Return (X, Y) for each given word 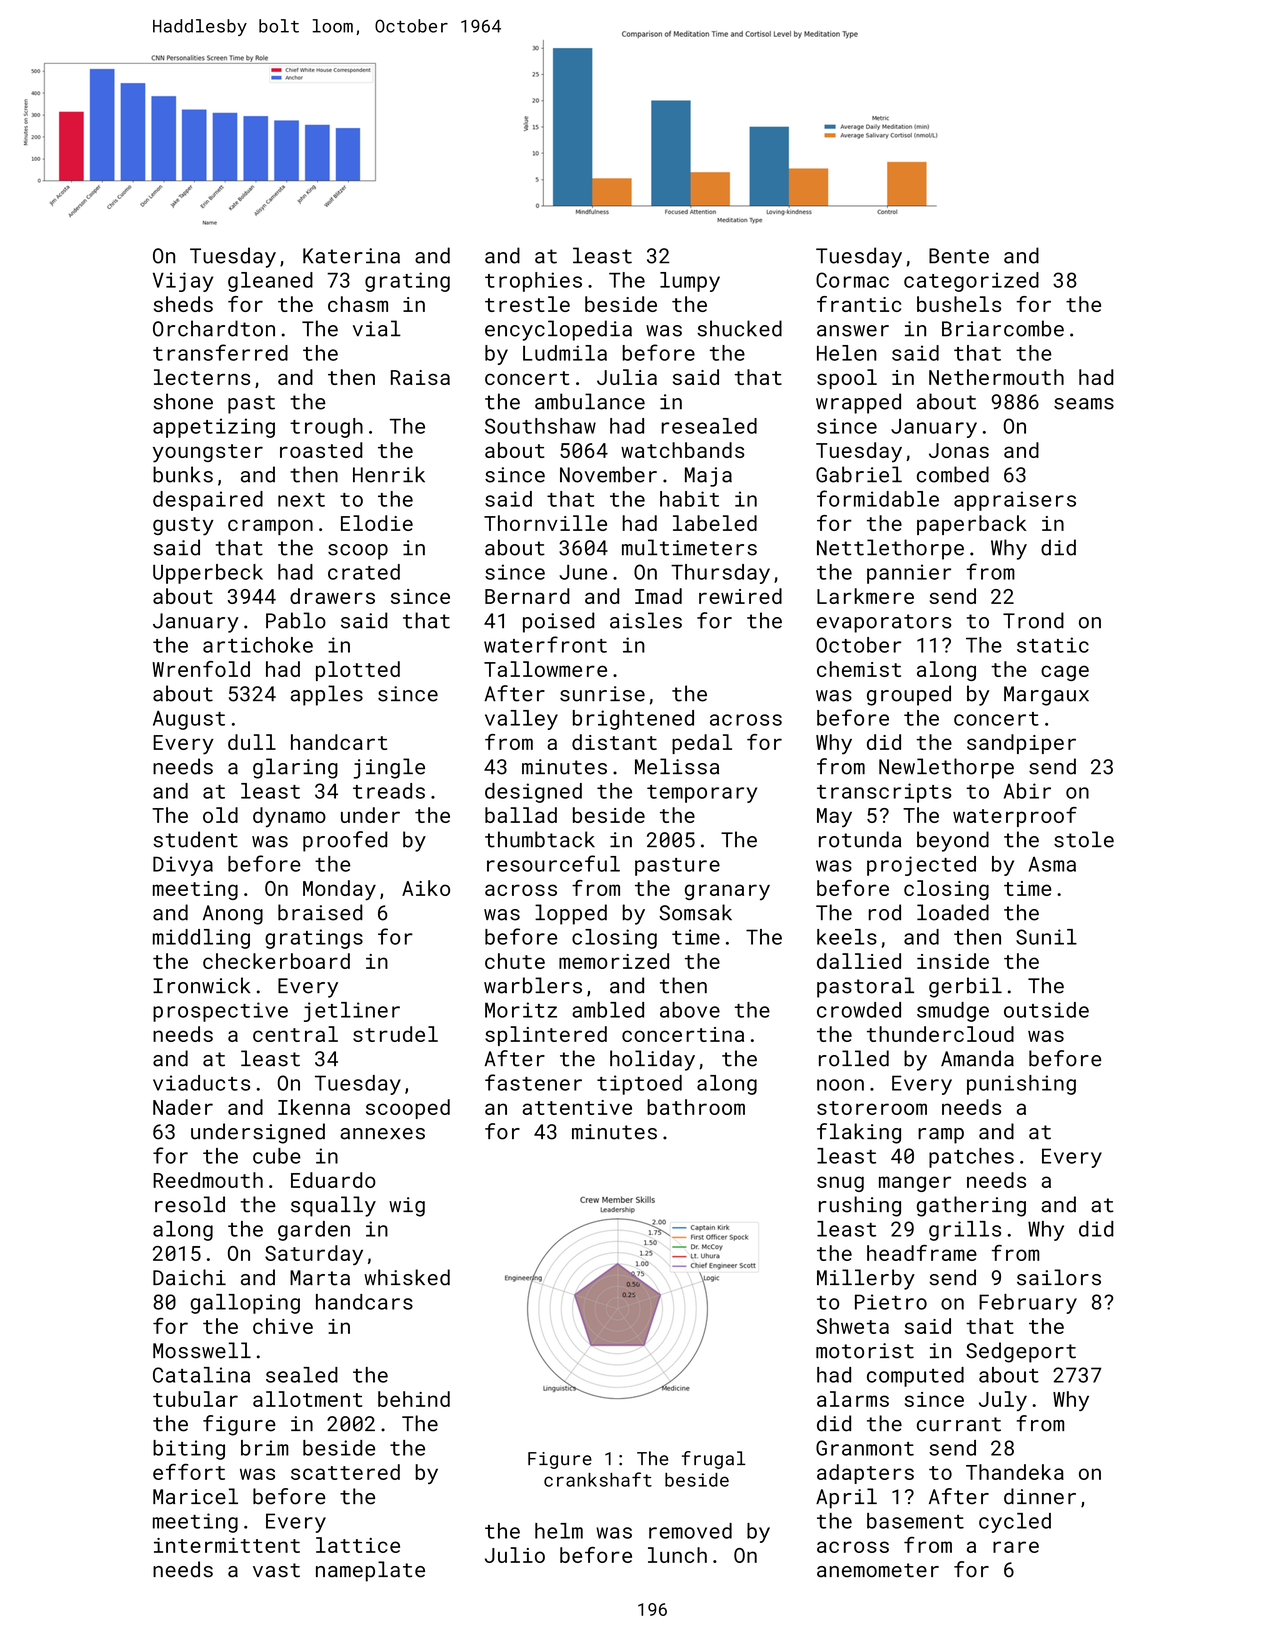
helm (559, 1531)
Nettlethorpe (890, 549)
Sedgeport (1021, 1352)
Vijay (183, 282)
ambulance (590, 401)
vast (276, 1570)
